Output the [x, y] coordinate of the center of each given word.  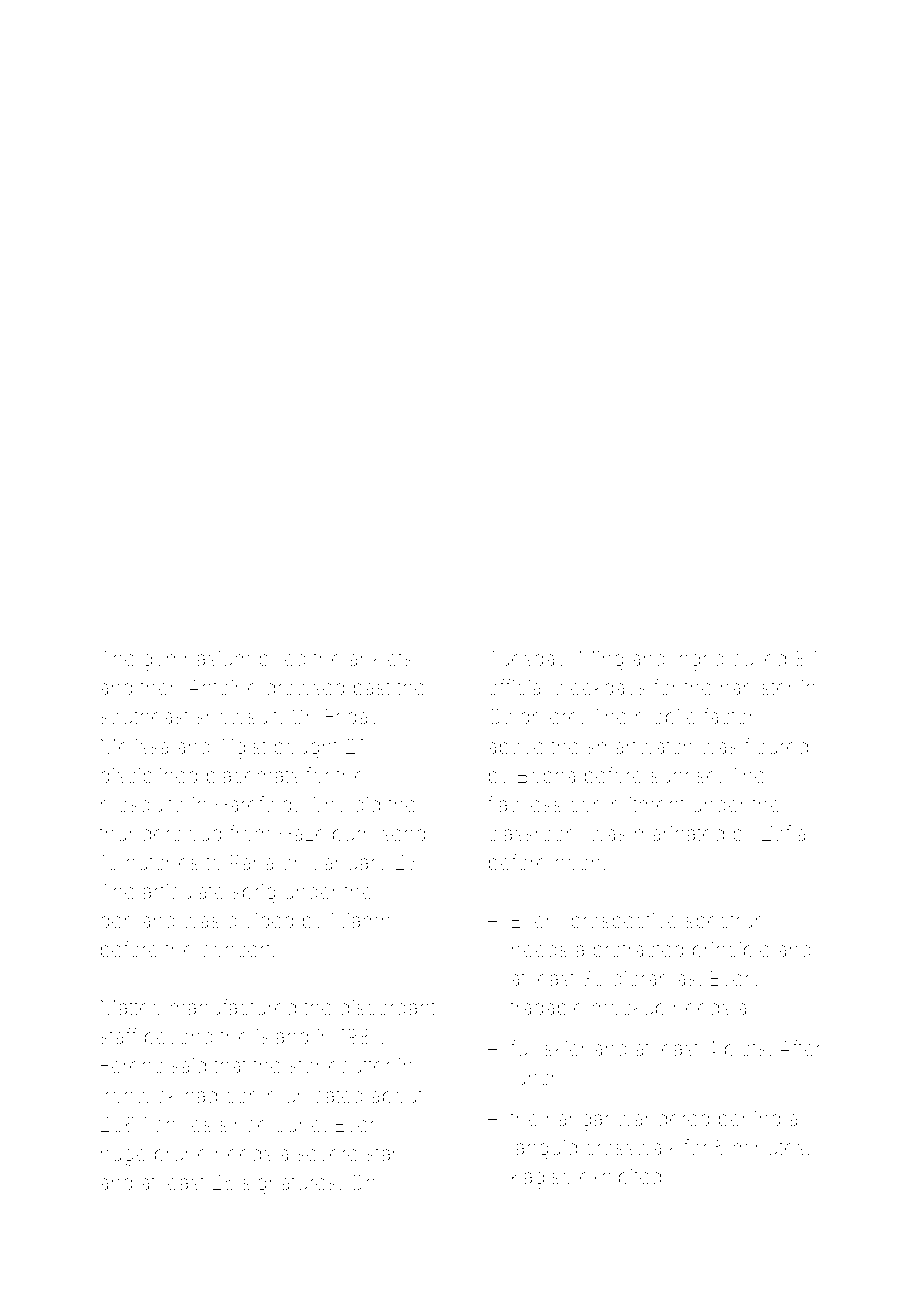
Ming [601, 661]
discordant [387, 1007]
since [244, 1124]
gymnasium [196, 661]
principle [731, 951]
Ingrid [699, 661]
